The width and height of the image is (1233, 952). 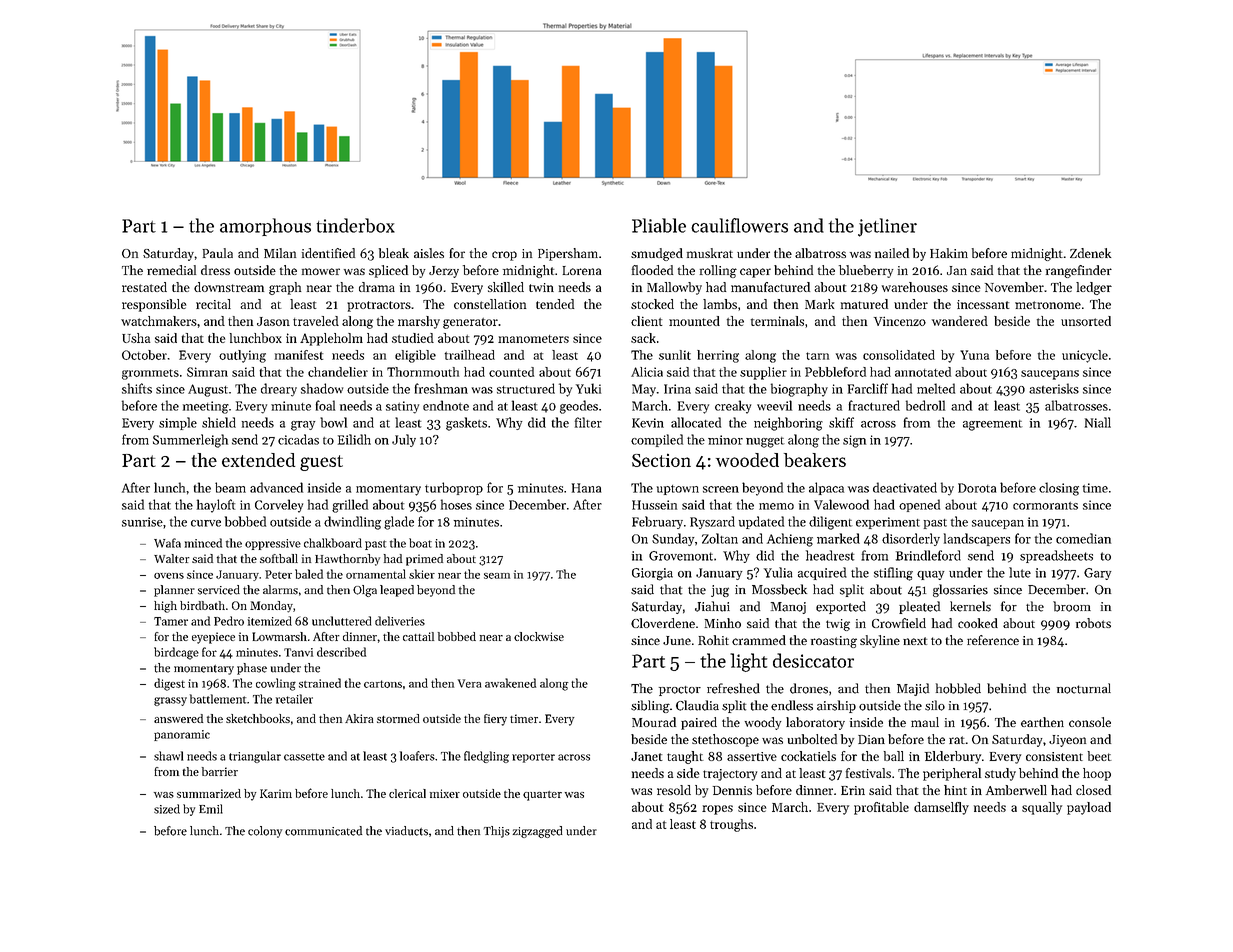 I want to click on troughs, so click(x=731, y=825).
